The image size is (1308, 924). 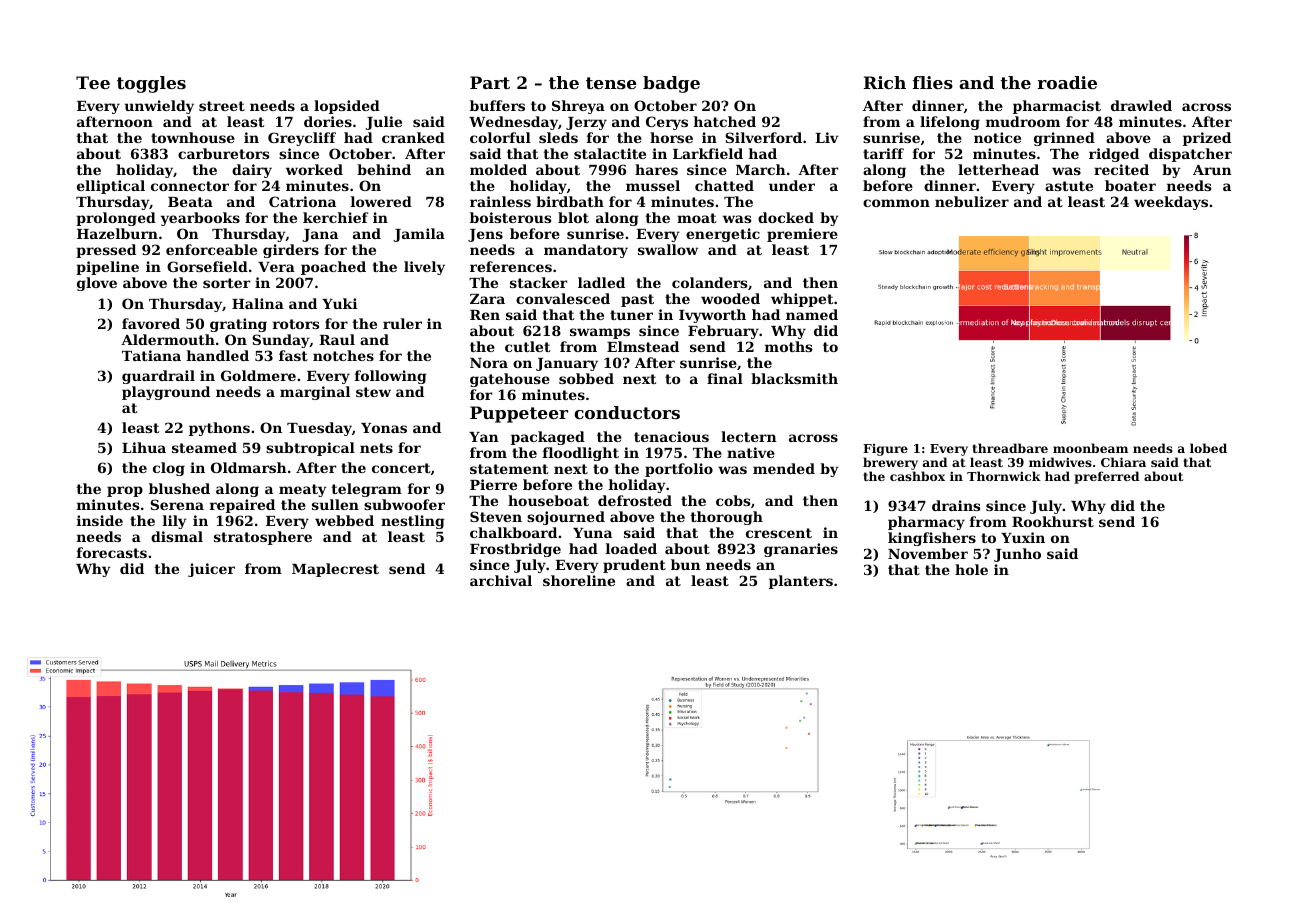 What do you see at coordinates (151, 84) in the screenshot?
I see `toggles` at bounding box center [151, 84].
